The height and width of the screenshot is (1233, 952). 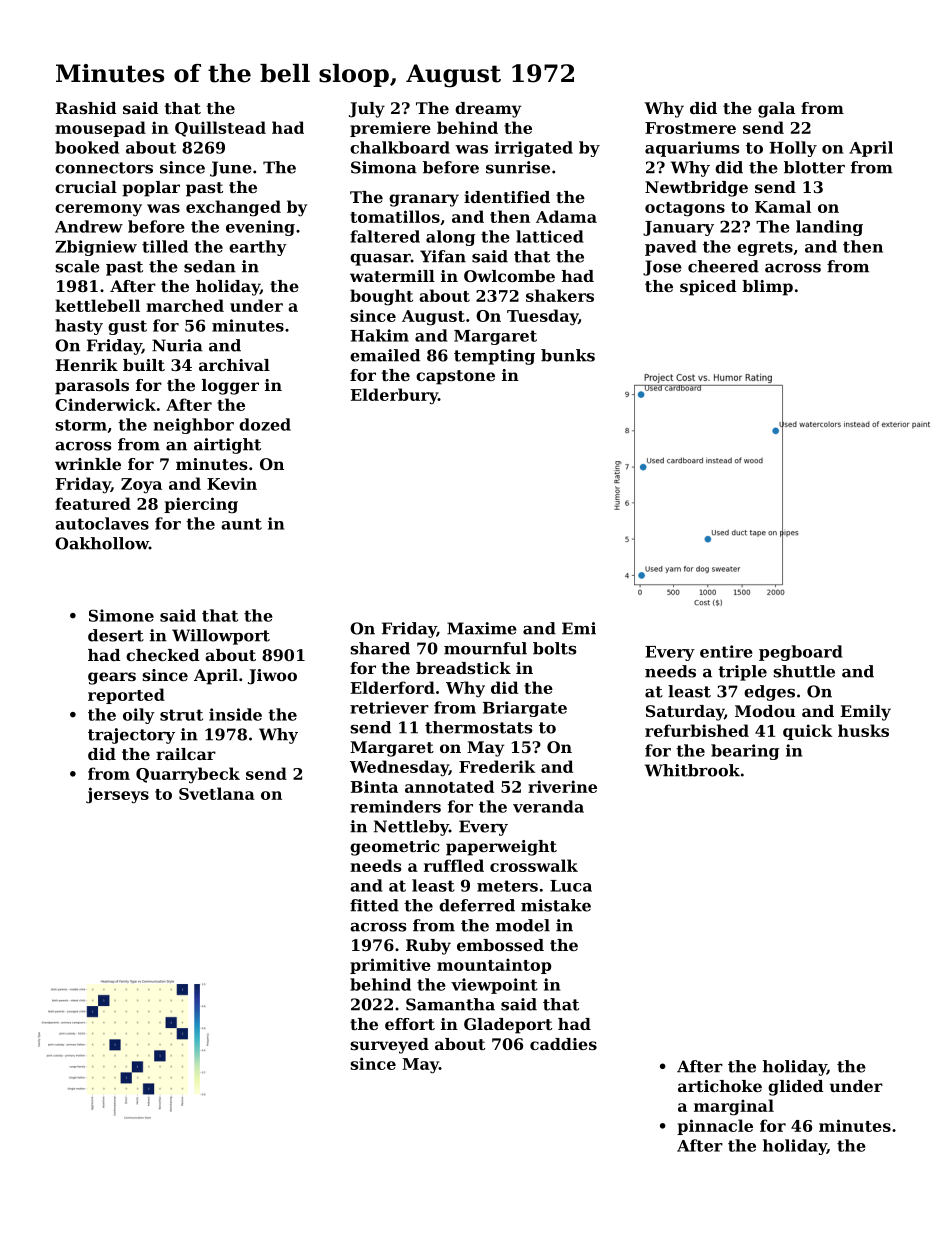 I want to click on storm, so click(x=81, y=425).
